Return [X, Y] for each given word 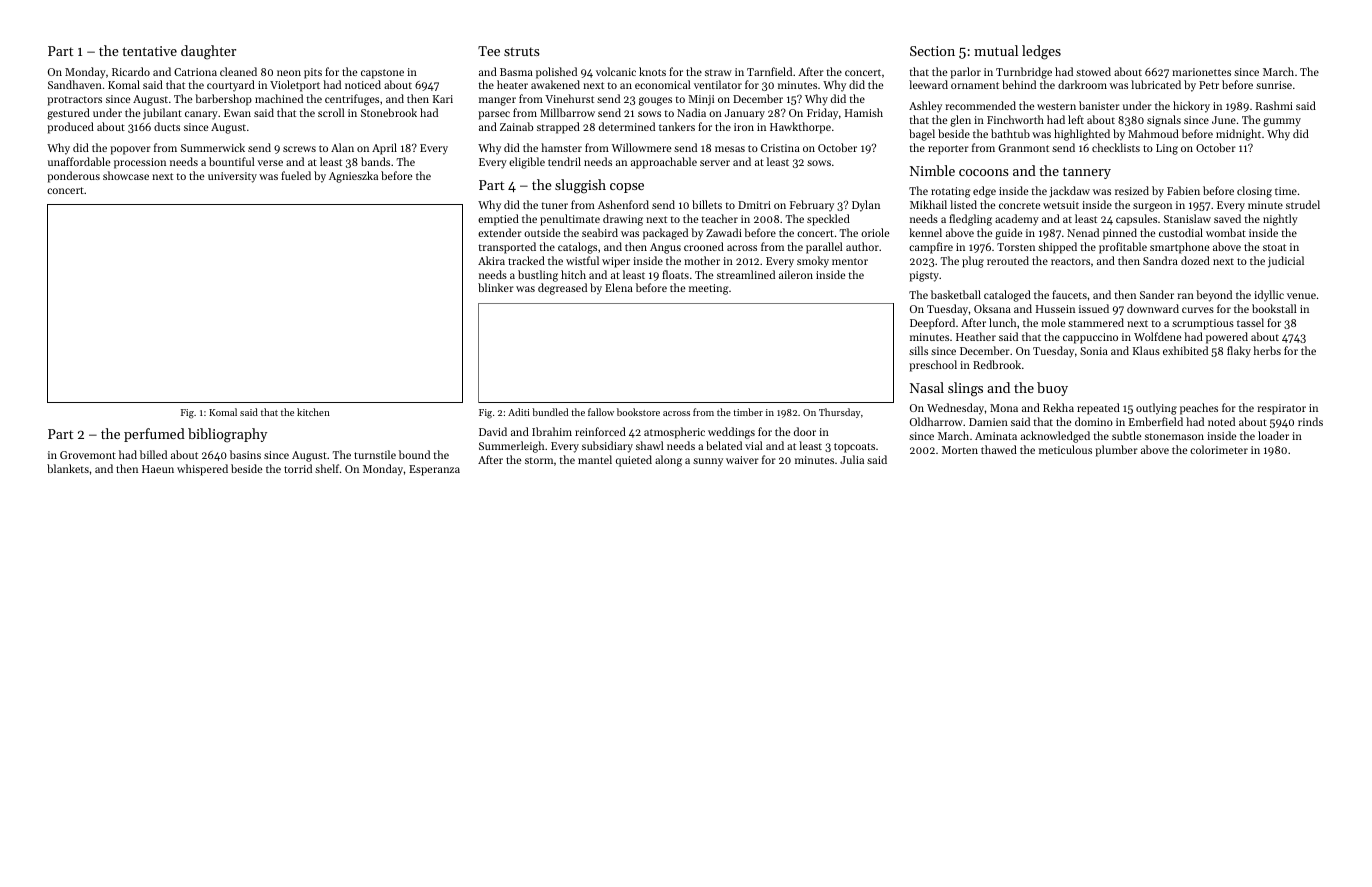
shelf [327, 468]
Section [932, 51]
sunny [708, 462]
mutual [996, 50]
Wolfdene [1157, 336]
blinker [496, 287]
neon [289, 73]
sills [918, 350]
